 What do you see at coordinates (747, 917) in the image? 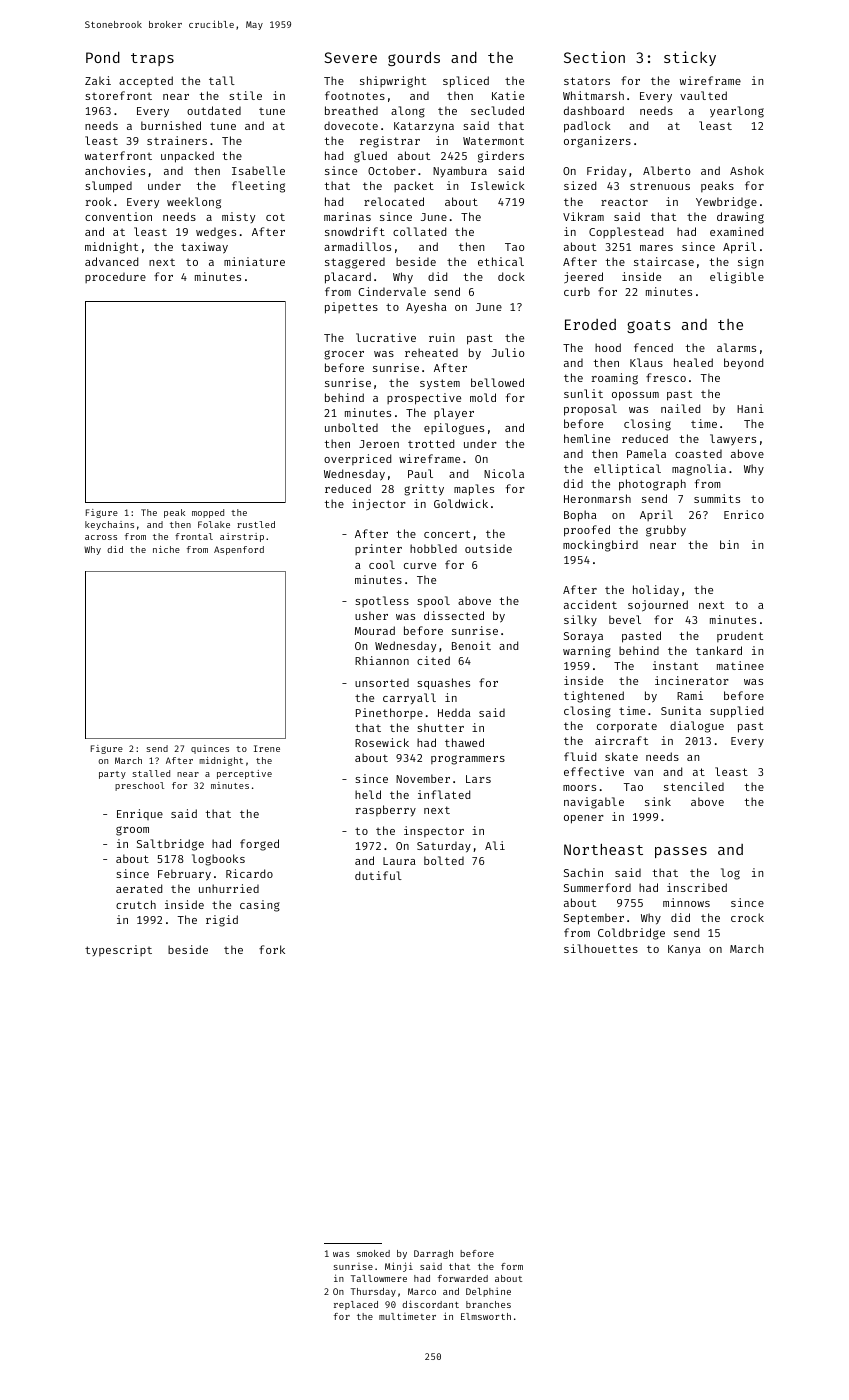
I see `crock` at bounding box center [747, 917].
